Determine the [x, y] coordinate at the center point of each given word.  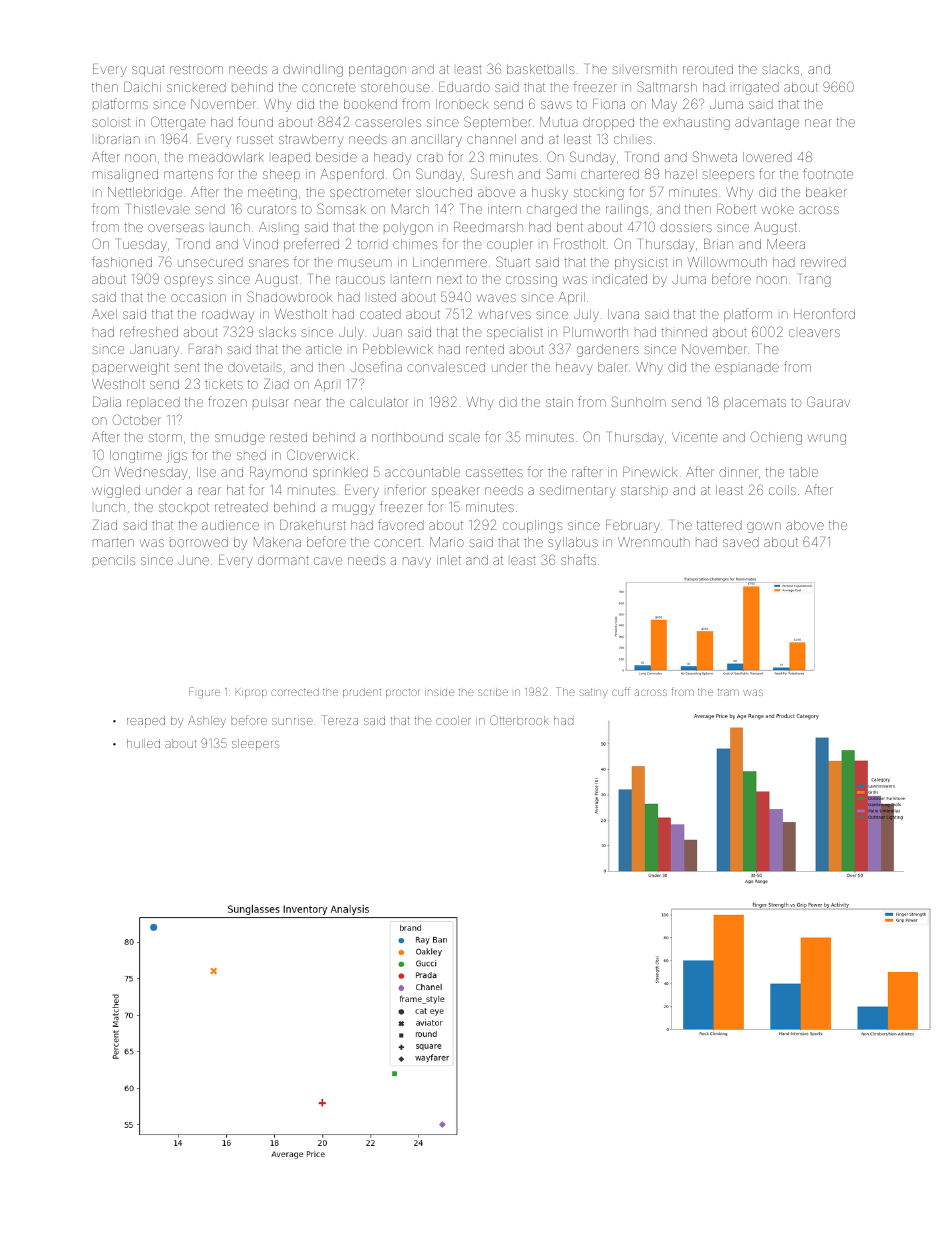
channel [491, 139]
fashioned [122, 261]
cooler [453, 720]
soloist [111, 122]
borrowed [199, 542]
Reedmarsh [488, 227]
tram [728, 692]
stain [559, 402]
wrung [827, 439]
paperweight [131, 368]
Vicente [695, 437]
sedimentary [577, 491]
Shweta [715, 156]
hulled [143, 743]
